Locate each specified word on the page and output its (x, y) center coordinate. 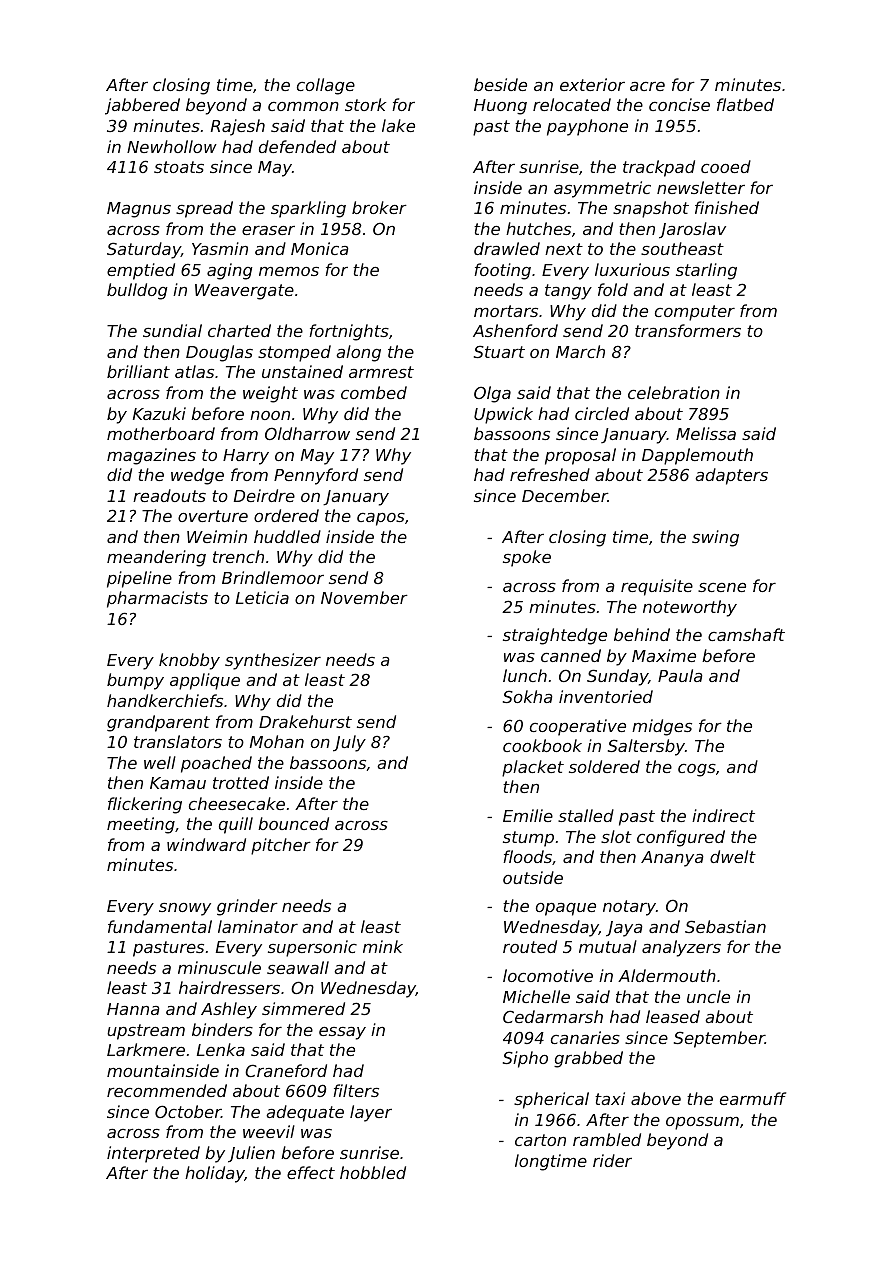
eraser (268, 230)
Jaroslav (692, 230)
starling (706, 271)
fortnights (349, 332)
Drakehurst (305, 721)
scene (722, 587)
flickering (145, 805)
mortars (506, 311)
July (349, 743)
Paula (680, 675)
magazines (151, 456)
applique (205, 681)
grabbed (588, 1059)
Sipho (525, 1059)
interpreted (153, 1154)
